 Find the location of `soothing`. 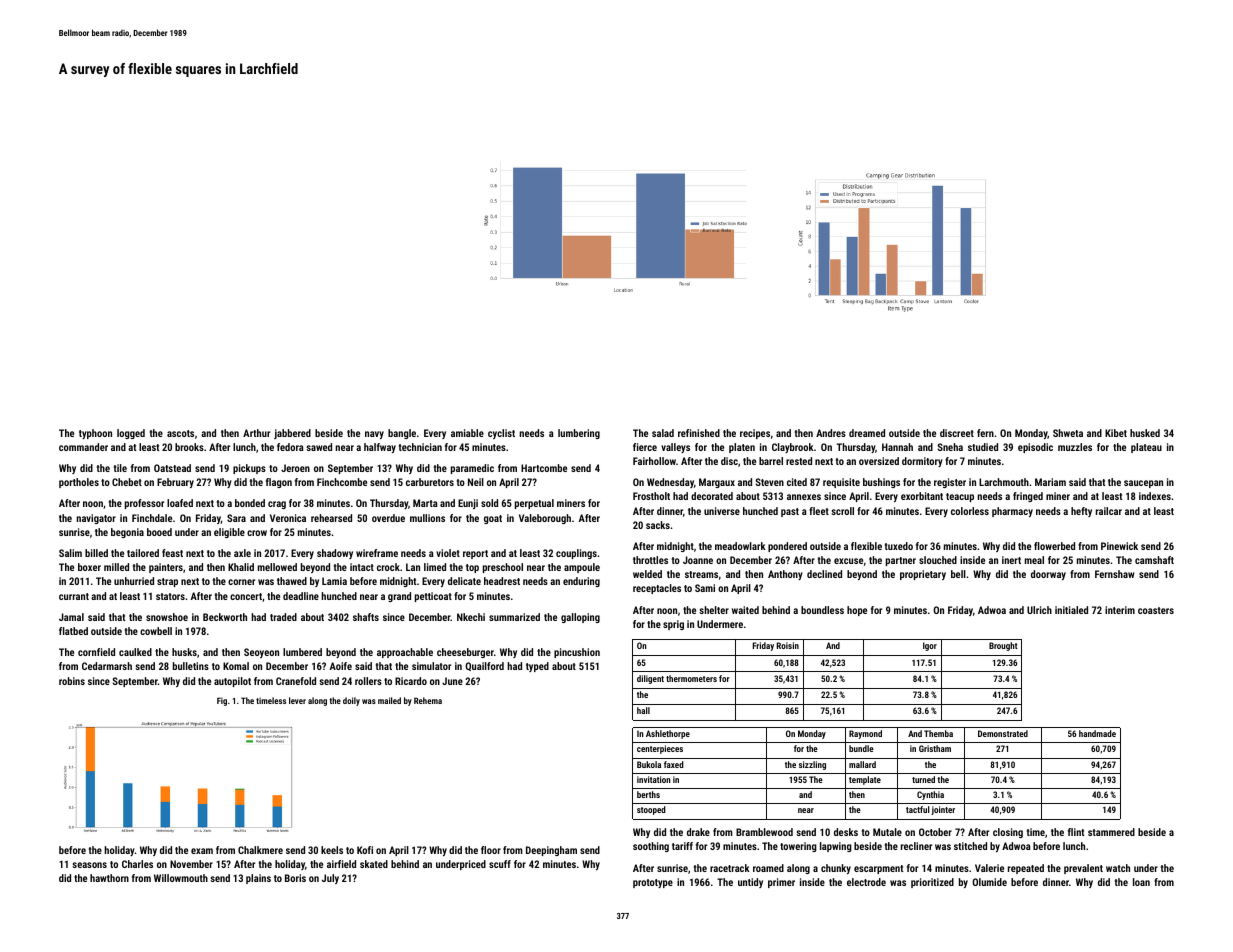

soothing is located at coordinates (651, 847).
